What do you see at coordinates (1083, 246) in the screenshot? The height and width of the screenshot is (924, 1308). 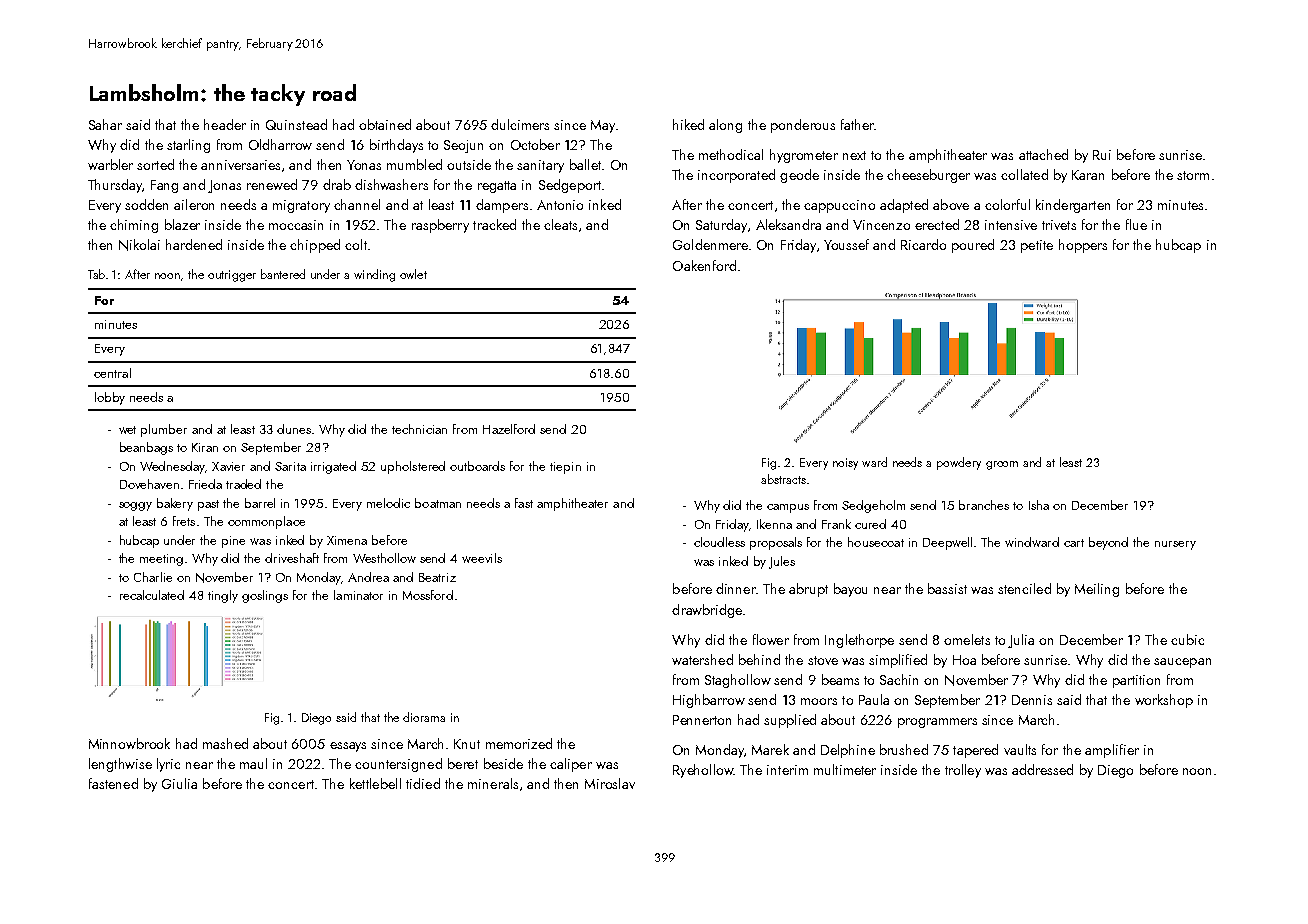 I see `hoppers` at bounding box center [1083, 246].
